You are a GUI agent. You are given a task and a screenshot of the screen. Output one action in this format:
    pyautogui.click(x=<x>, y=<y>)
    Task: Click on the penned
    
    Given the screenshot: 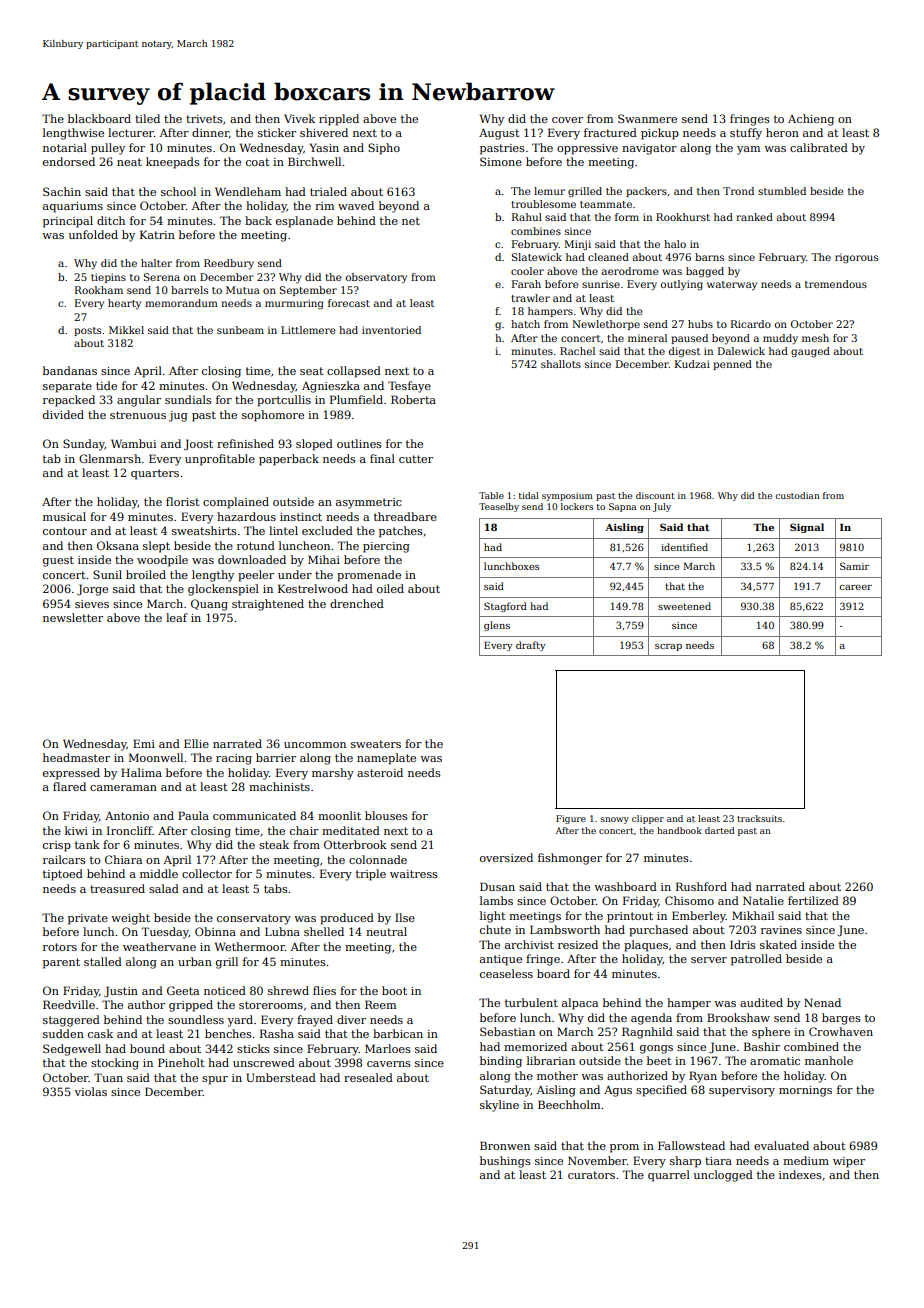 What is the action you would take?
    pyautogui.click(x=732, y=365)
